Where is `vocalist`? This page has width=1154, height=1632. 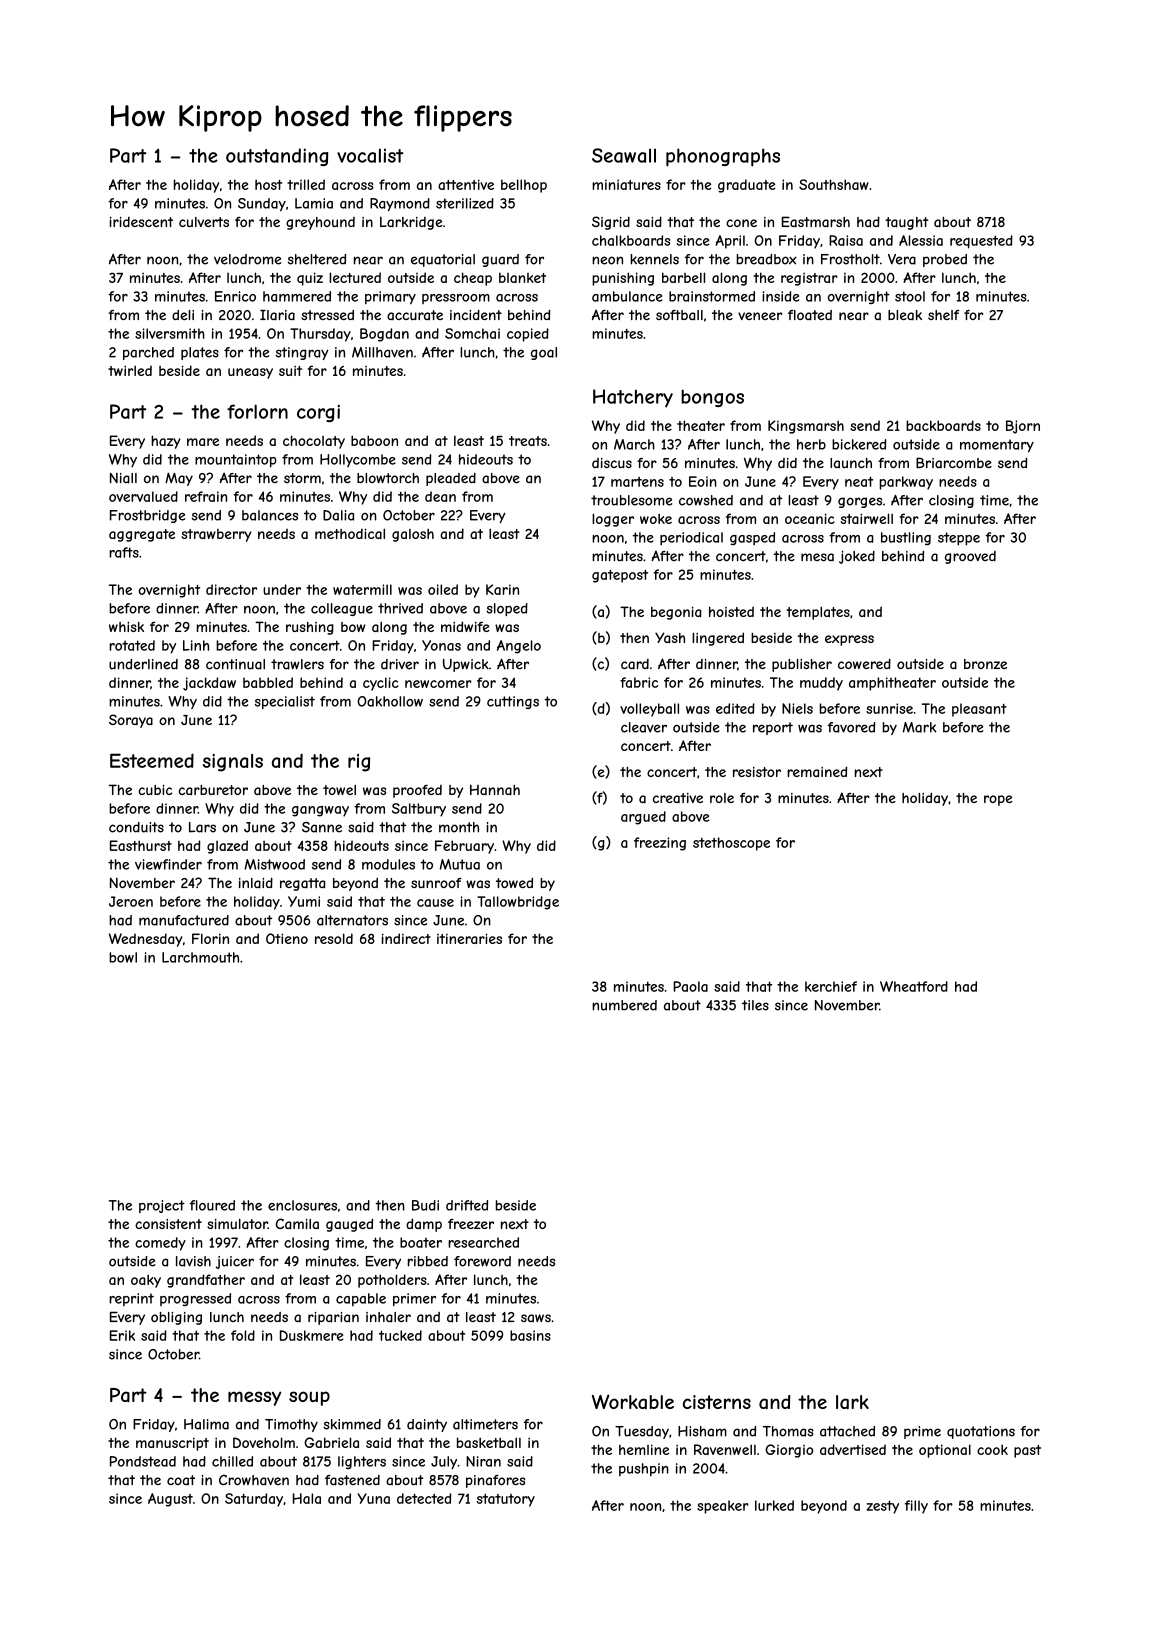
vocalist is located at coordinates (370, 155).
